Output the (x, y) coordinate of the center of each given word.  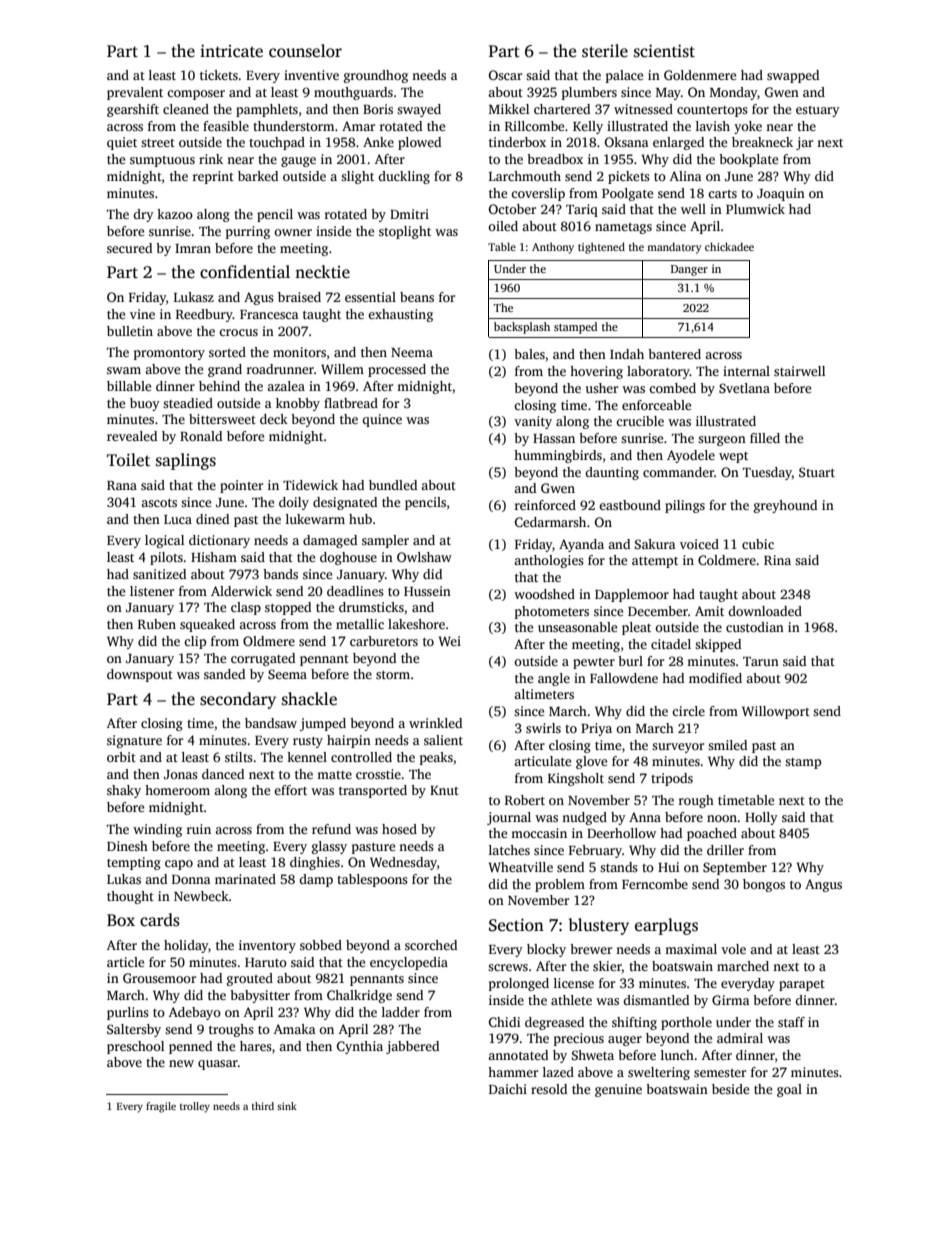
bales (529, 354)
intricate (231, 51)
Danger (689, 270)
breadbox (555, 159)
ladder (401, 1012)
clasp (246, 608)
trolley (195, 1107)
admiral (740, 1038)
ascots (159, 503)
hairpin (349, 741)
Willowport (776, 712)
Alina (686, 176)
